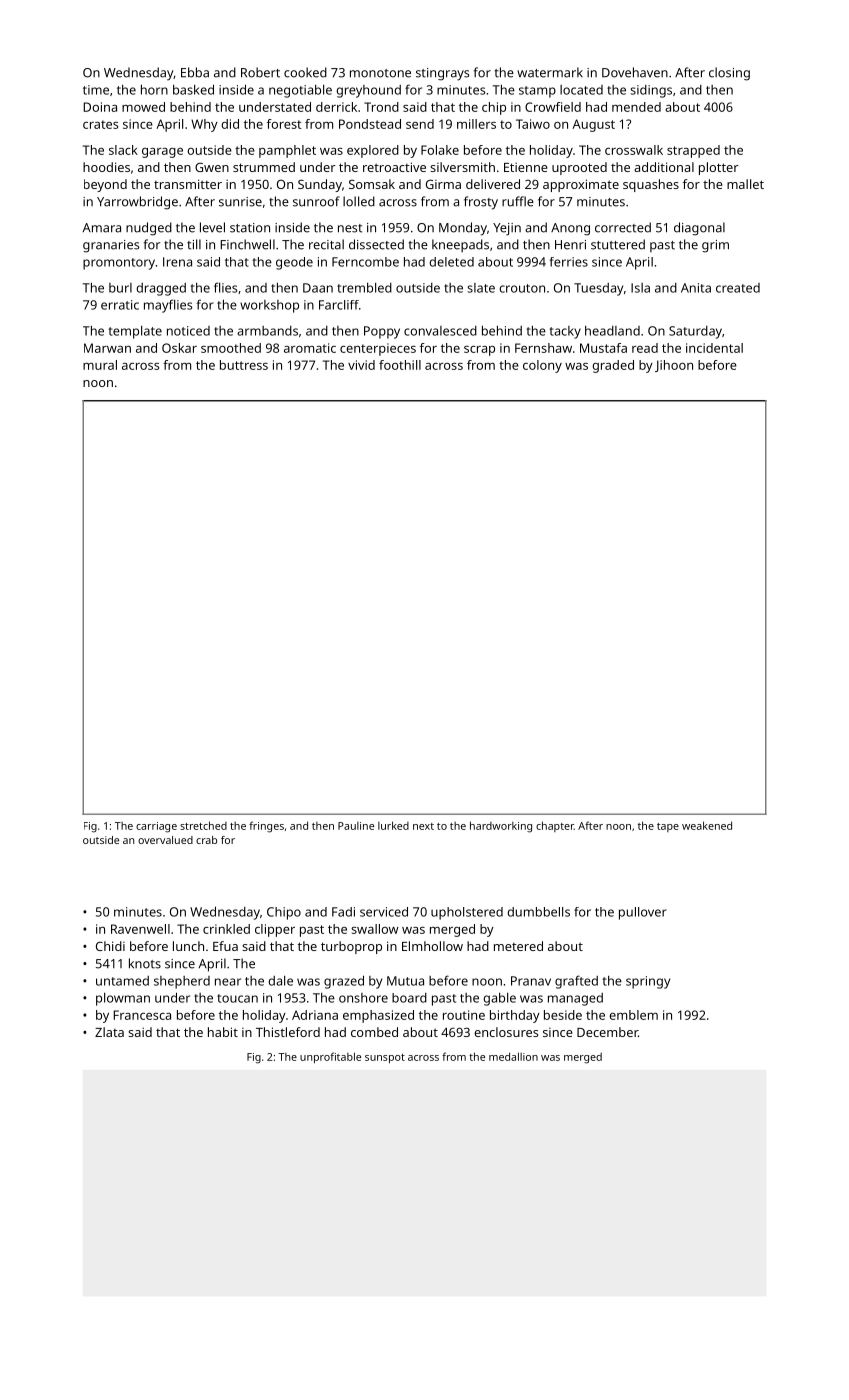 This page has height=1400, width=849. Describe the element at coordinates (618, 244) in the page. I see `stuttered` at that location.
